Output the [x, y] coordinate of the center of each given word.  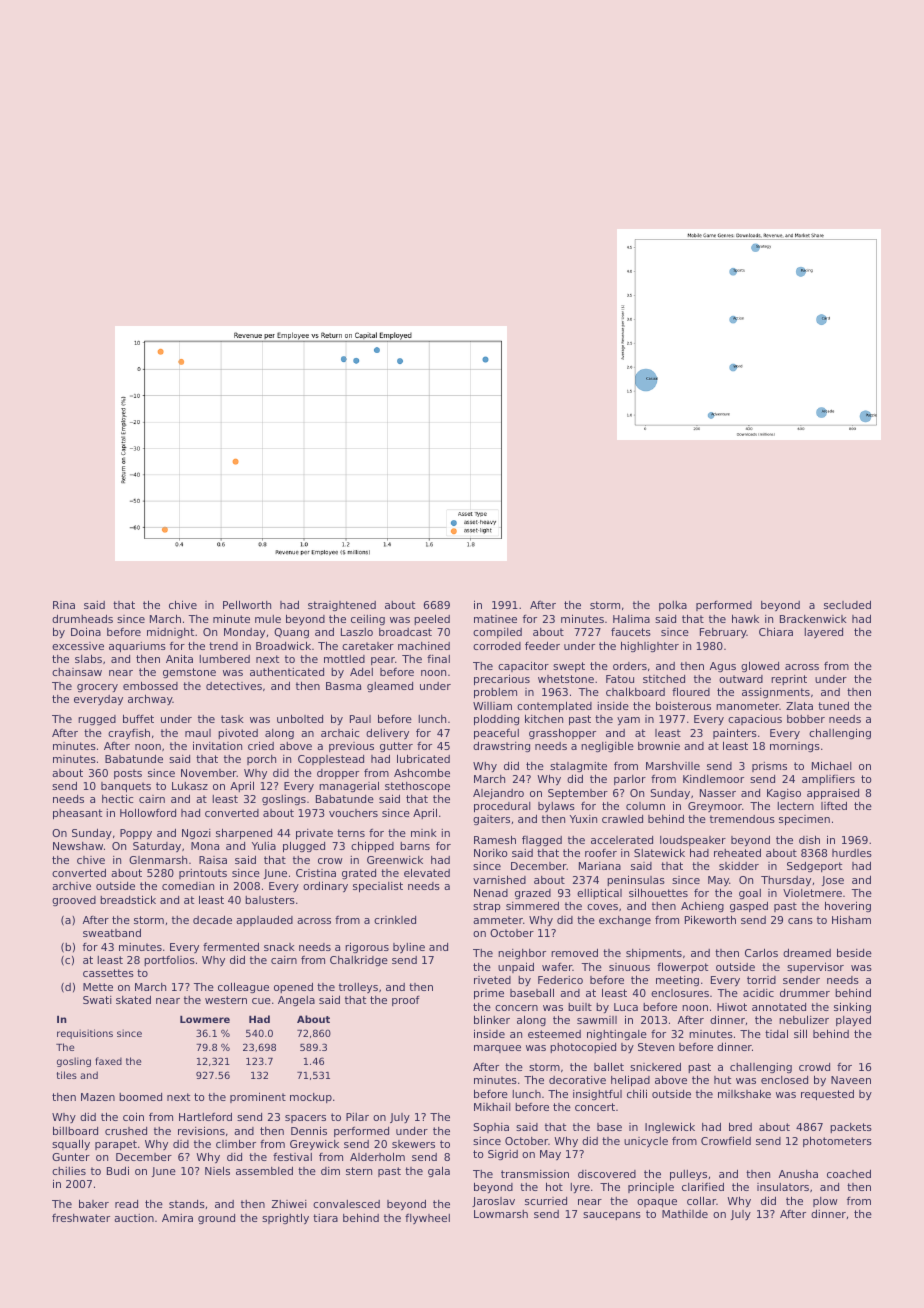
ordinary [325, 886]
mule [268, 619]
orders [630, 666]
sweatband [112, 933]
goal [750, 894]
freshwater [81, 1217]
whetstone [566, 679]
